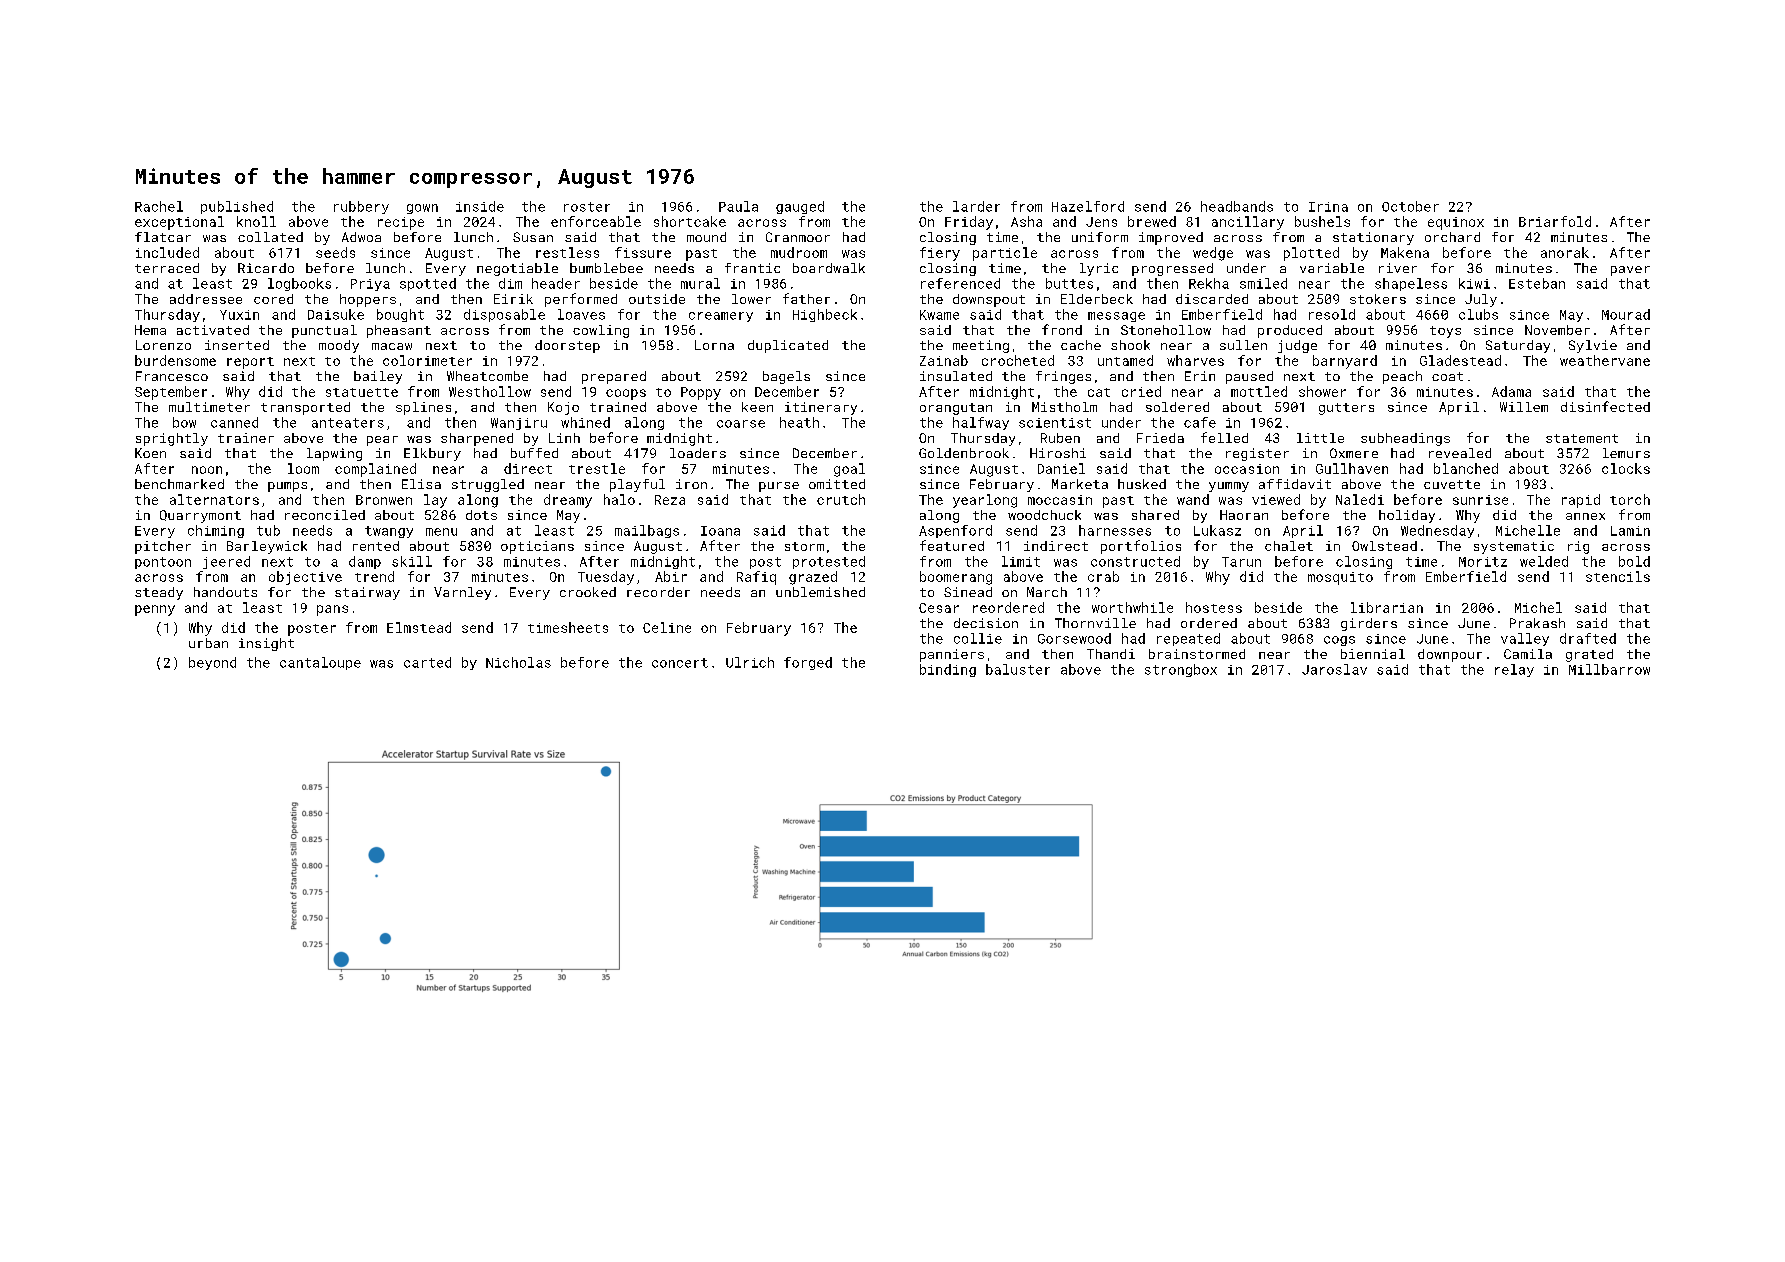 The height and width of the image is (1262, 1785). I want to click on fiery, so click(940, 254).
